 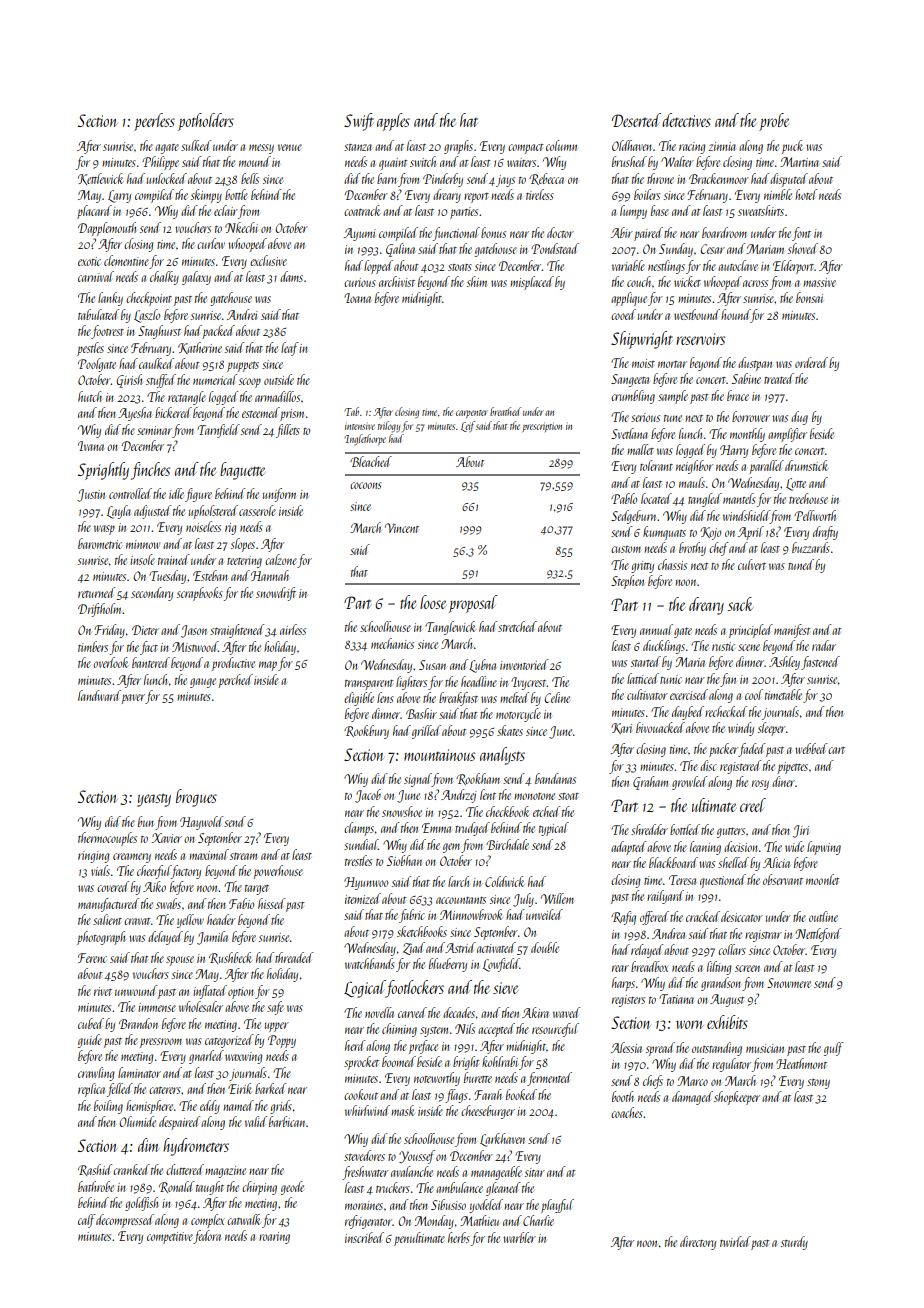 What do you see at coordinates (751, 533) in the screenshot?
I see `April` at bounding box center [751, 533].
